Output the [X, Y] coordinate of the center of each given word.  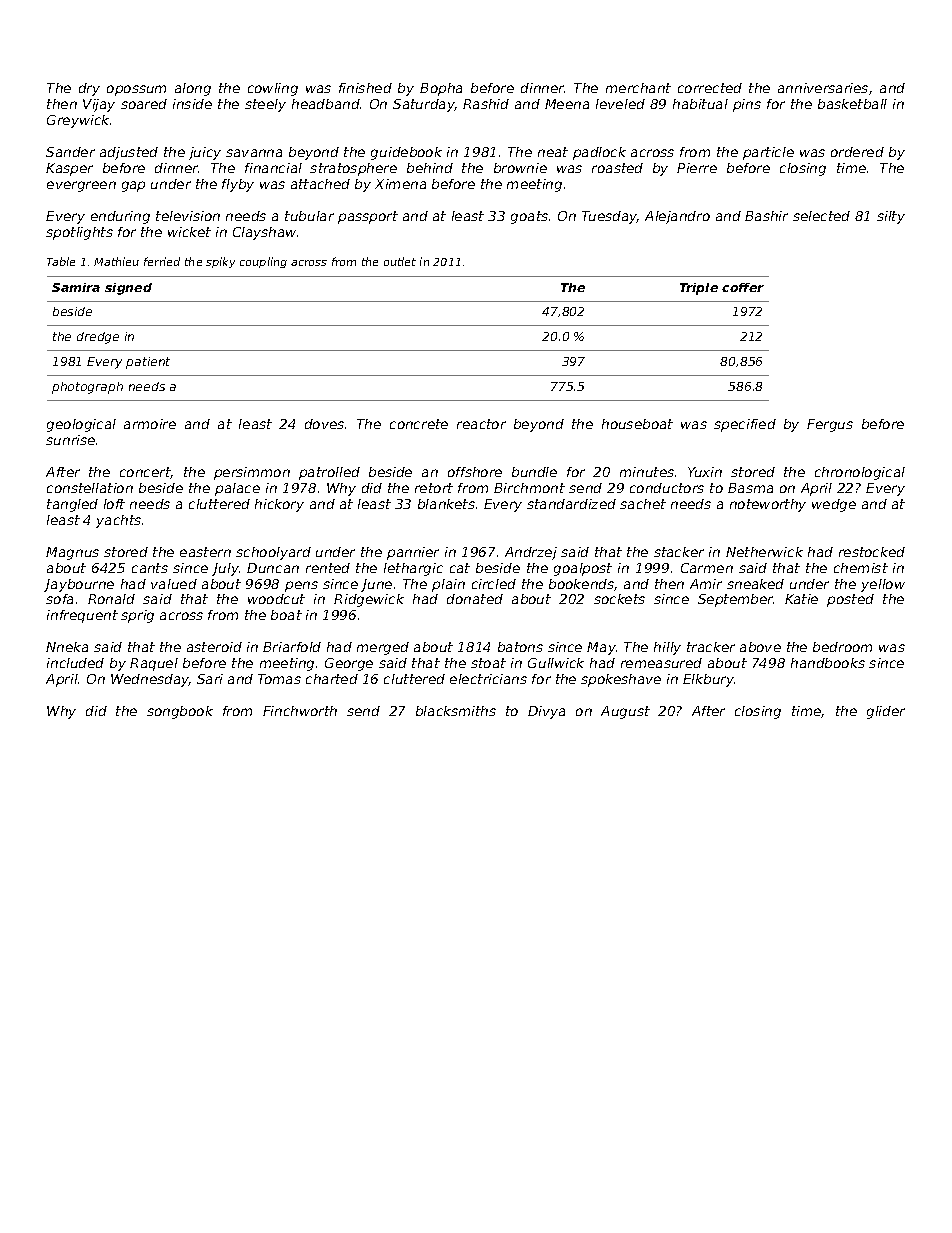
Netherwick [764, 552]
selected [821, 216]
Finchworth [300, 711]
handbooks [828, 663]
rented [328, 568]
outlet [400, 261]
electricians [488, 679]
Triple [699, 289]
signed [128, 289]
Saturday [424, 105]
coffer [743, 287]
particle [768, 153]
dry [89, 89]
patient [148, 363]
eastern [205, 552]
